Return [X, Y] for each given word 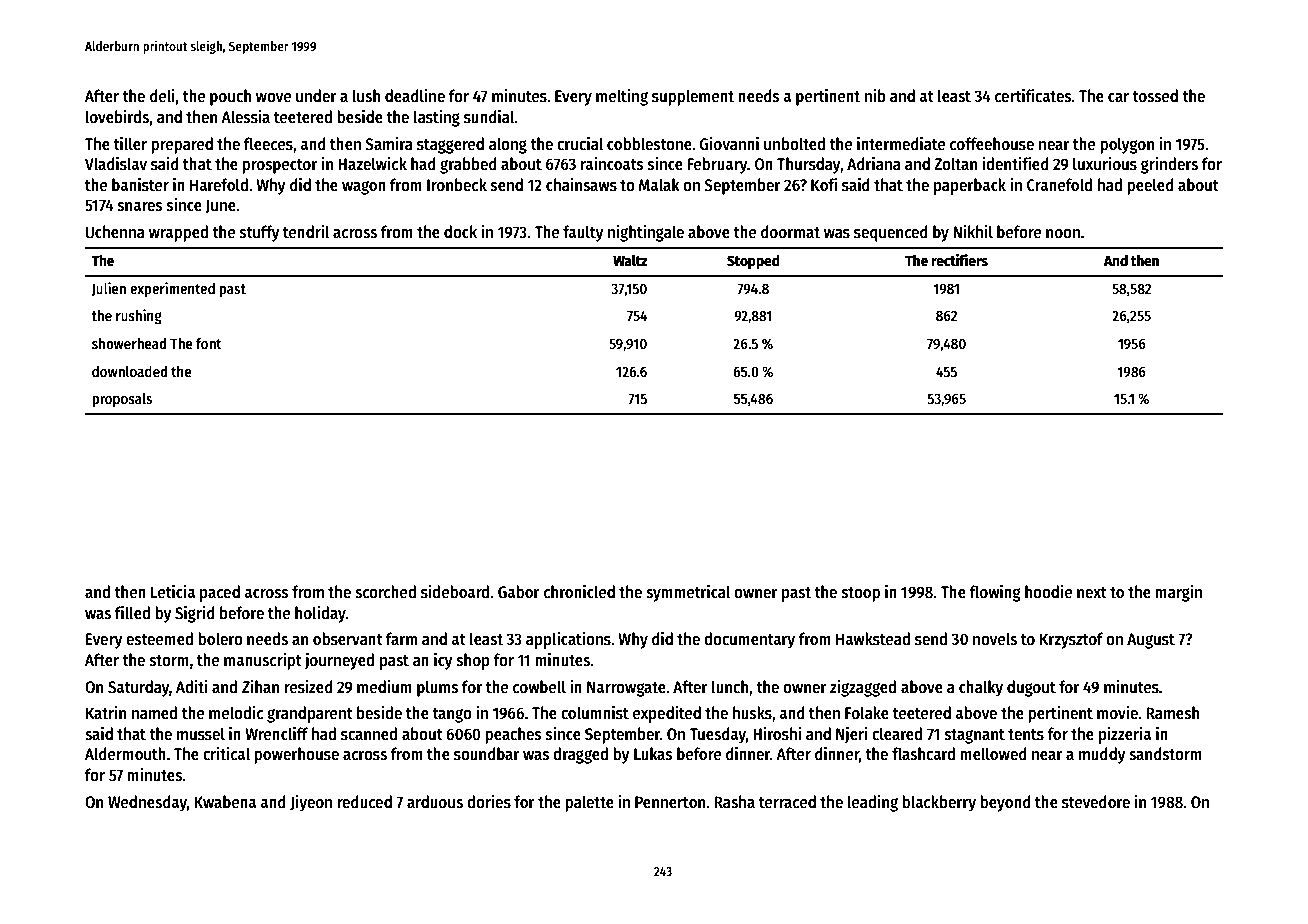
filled [132, 613]
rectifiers [959, 260]
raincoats [612, 164]
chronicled [579, 592]
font [209, 343]
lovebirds [117, 117]
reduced [364, 802]
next [1092, 593]
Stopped [753, 262]
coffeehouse [992, 144]
